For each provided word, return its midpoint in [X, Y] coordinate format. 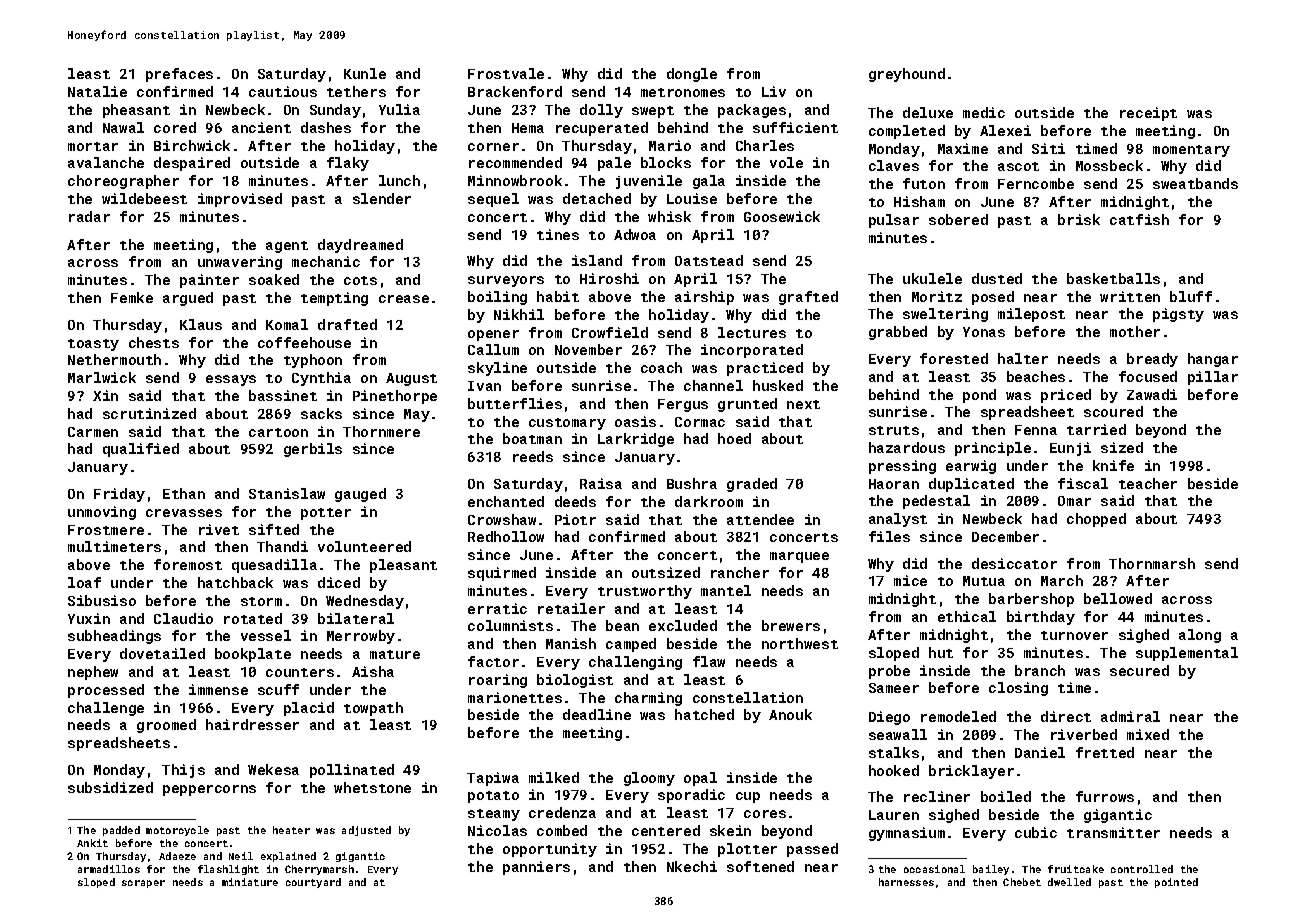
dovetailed [162, 653]
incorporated [752, 351]
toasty [93, 345]
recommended [515, 162]
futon [924, 183]
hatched [704, 714]
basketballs [1113, 278]
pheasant [136, 111]
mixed [1148, 734]
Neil [241, 856]
